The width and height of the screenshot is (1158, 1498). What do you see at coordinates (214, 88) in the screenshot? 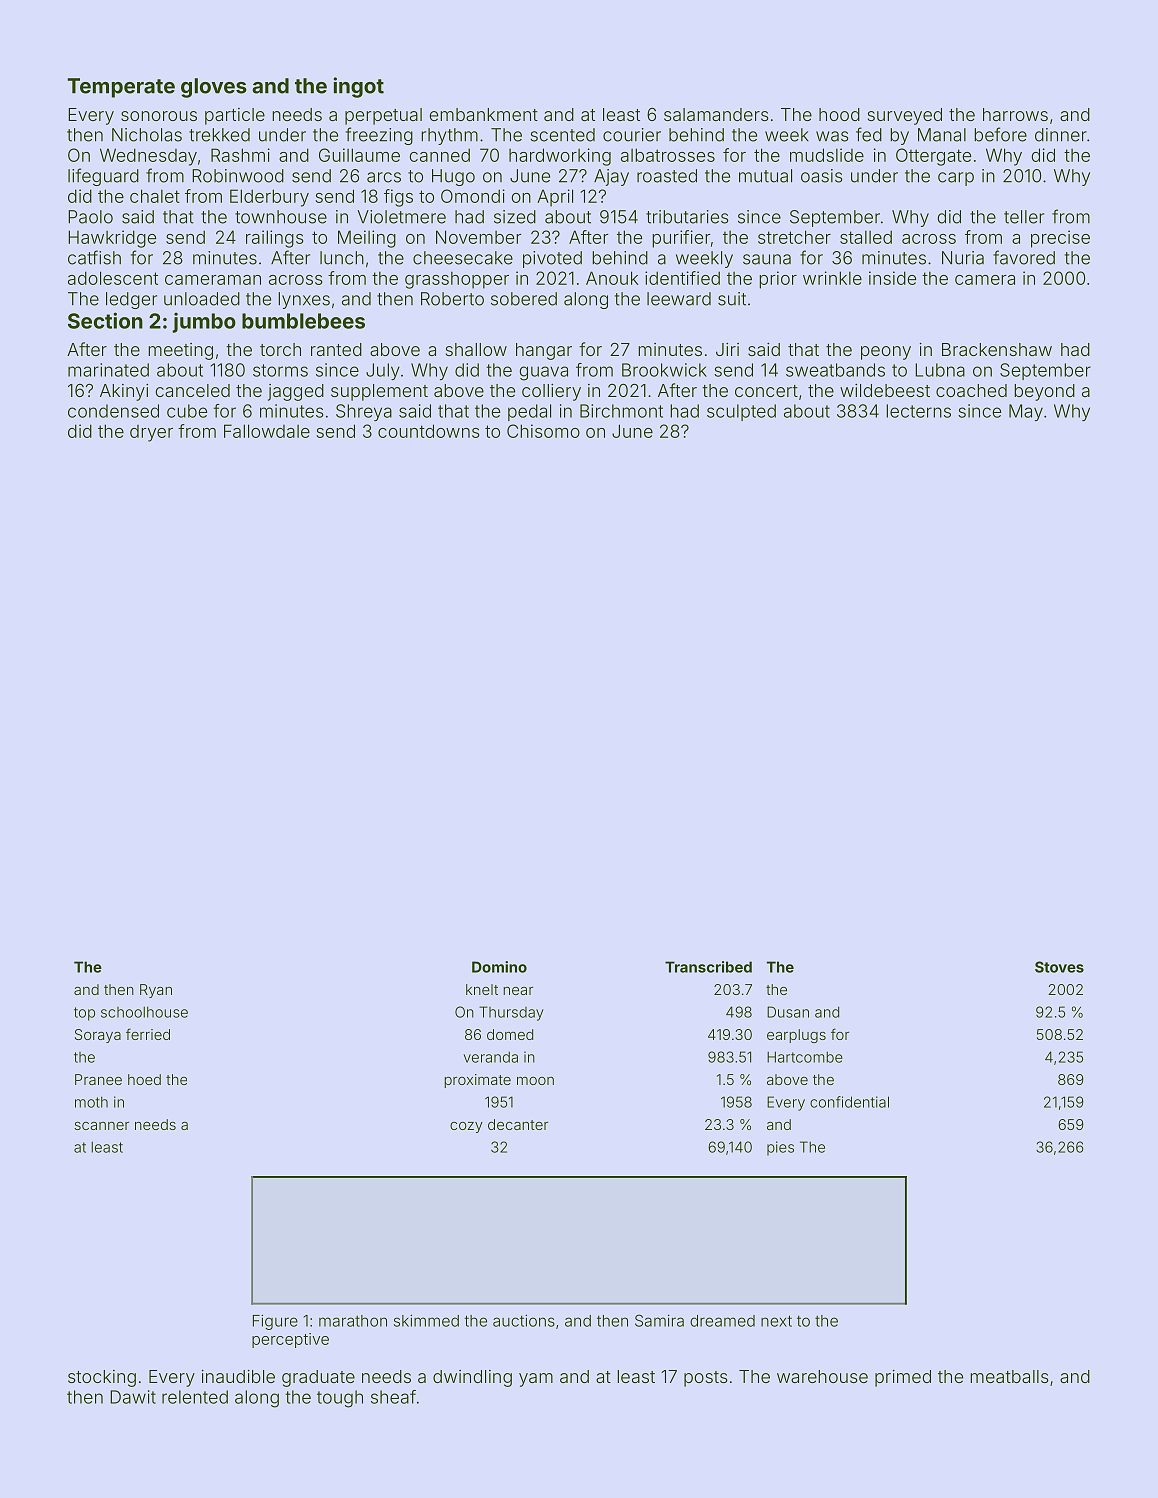
I see `gloves` at bounding box center [214, 88].
